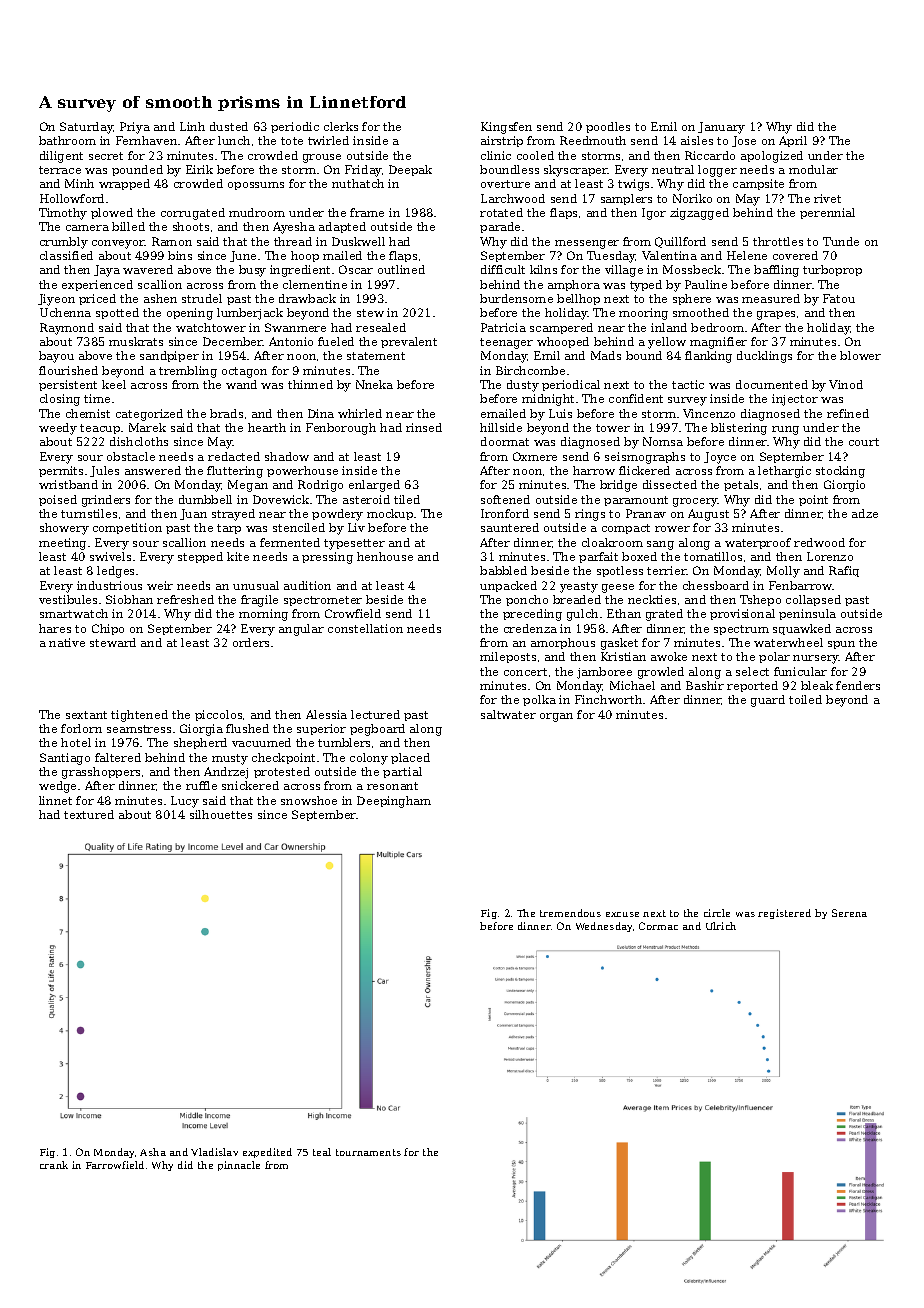 Image resolution: width=924 pixels, height=1308 pixels. Describe the element at coordinates (368, 1152) in the image. I see `tournaments` at that location.
